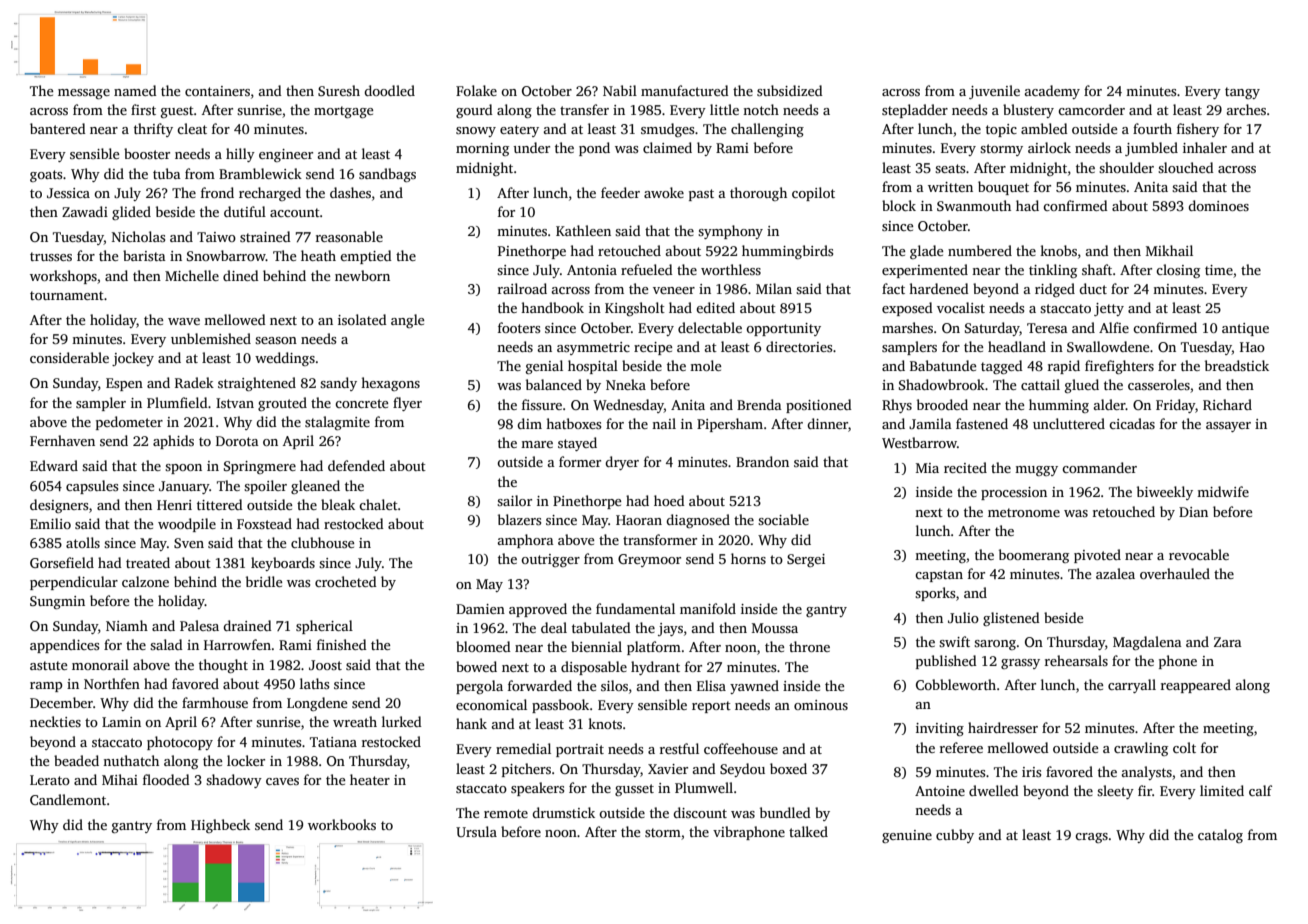 The height and width of the image is (924, 1308). I want to click on shaft, so click(1097, 269).
